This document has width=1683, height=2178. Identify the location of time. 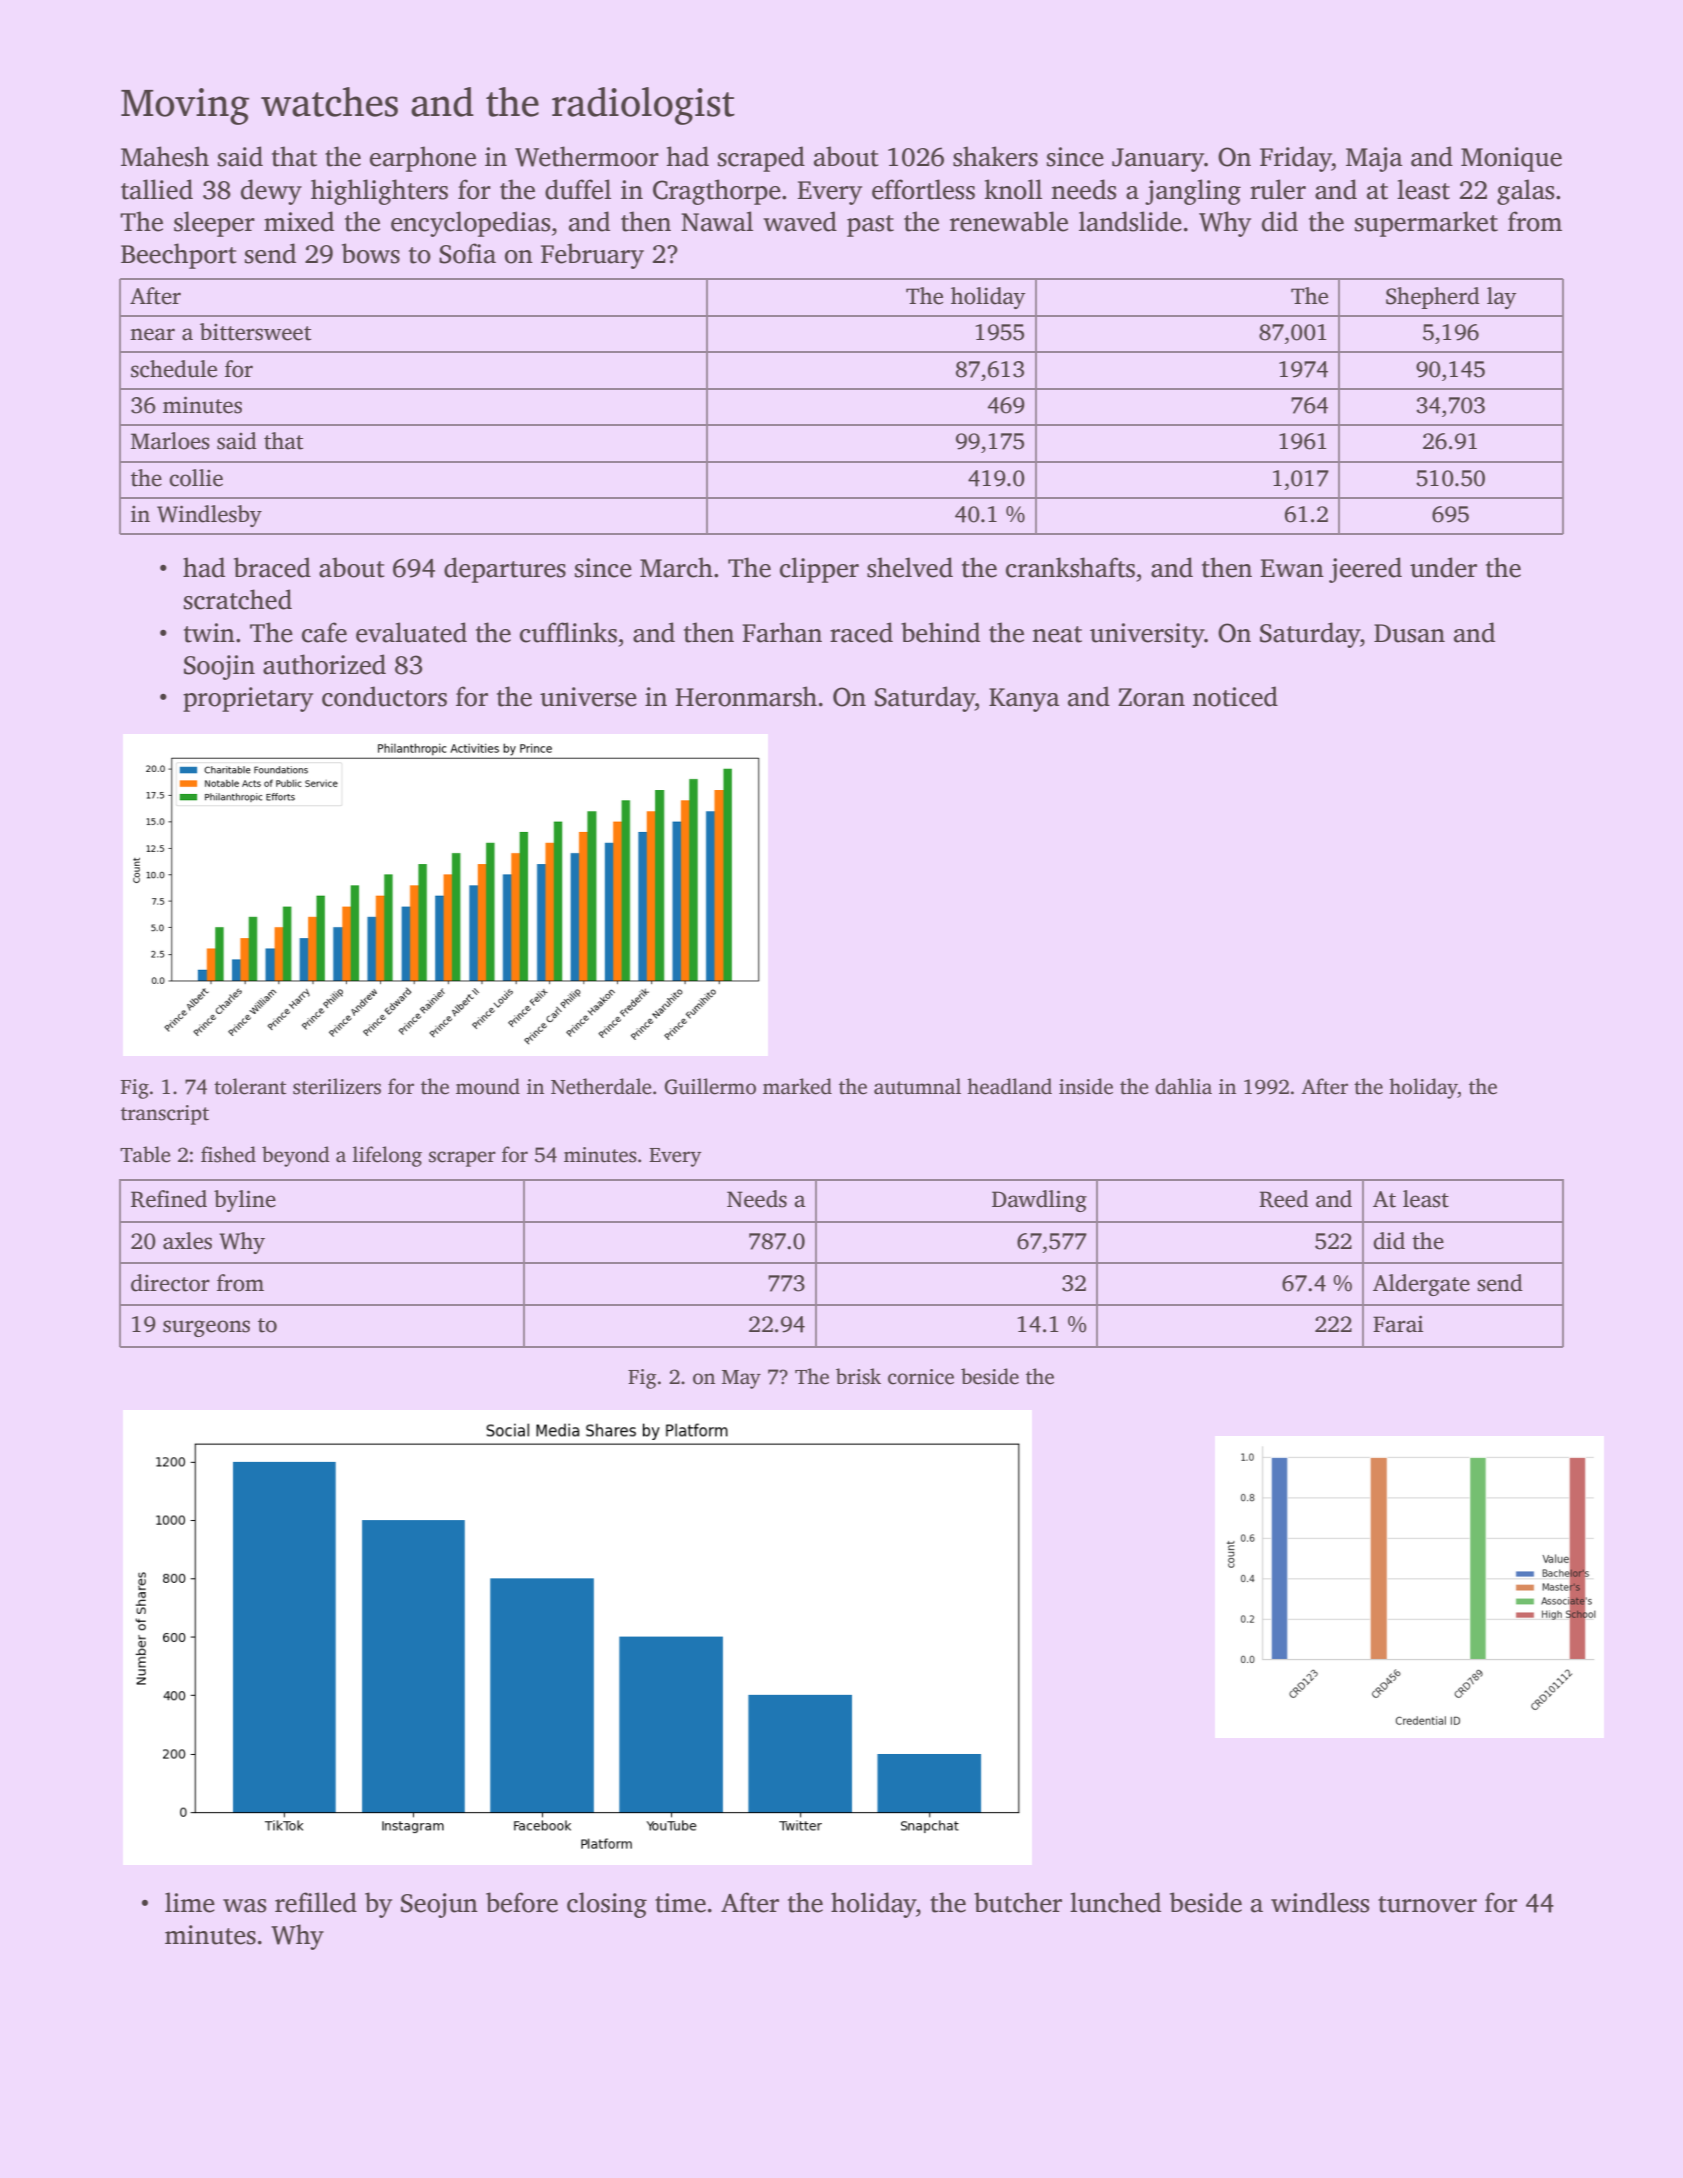
(680, 1903).
